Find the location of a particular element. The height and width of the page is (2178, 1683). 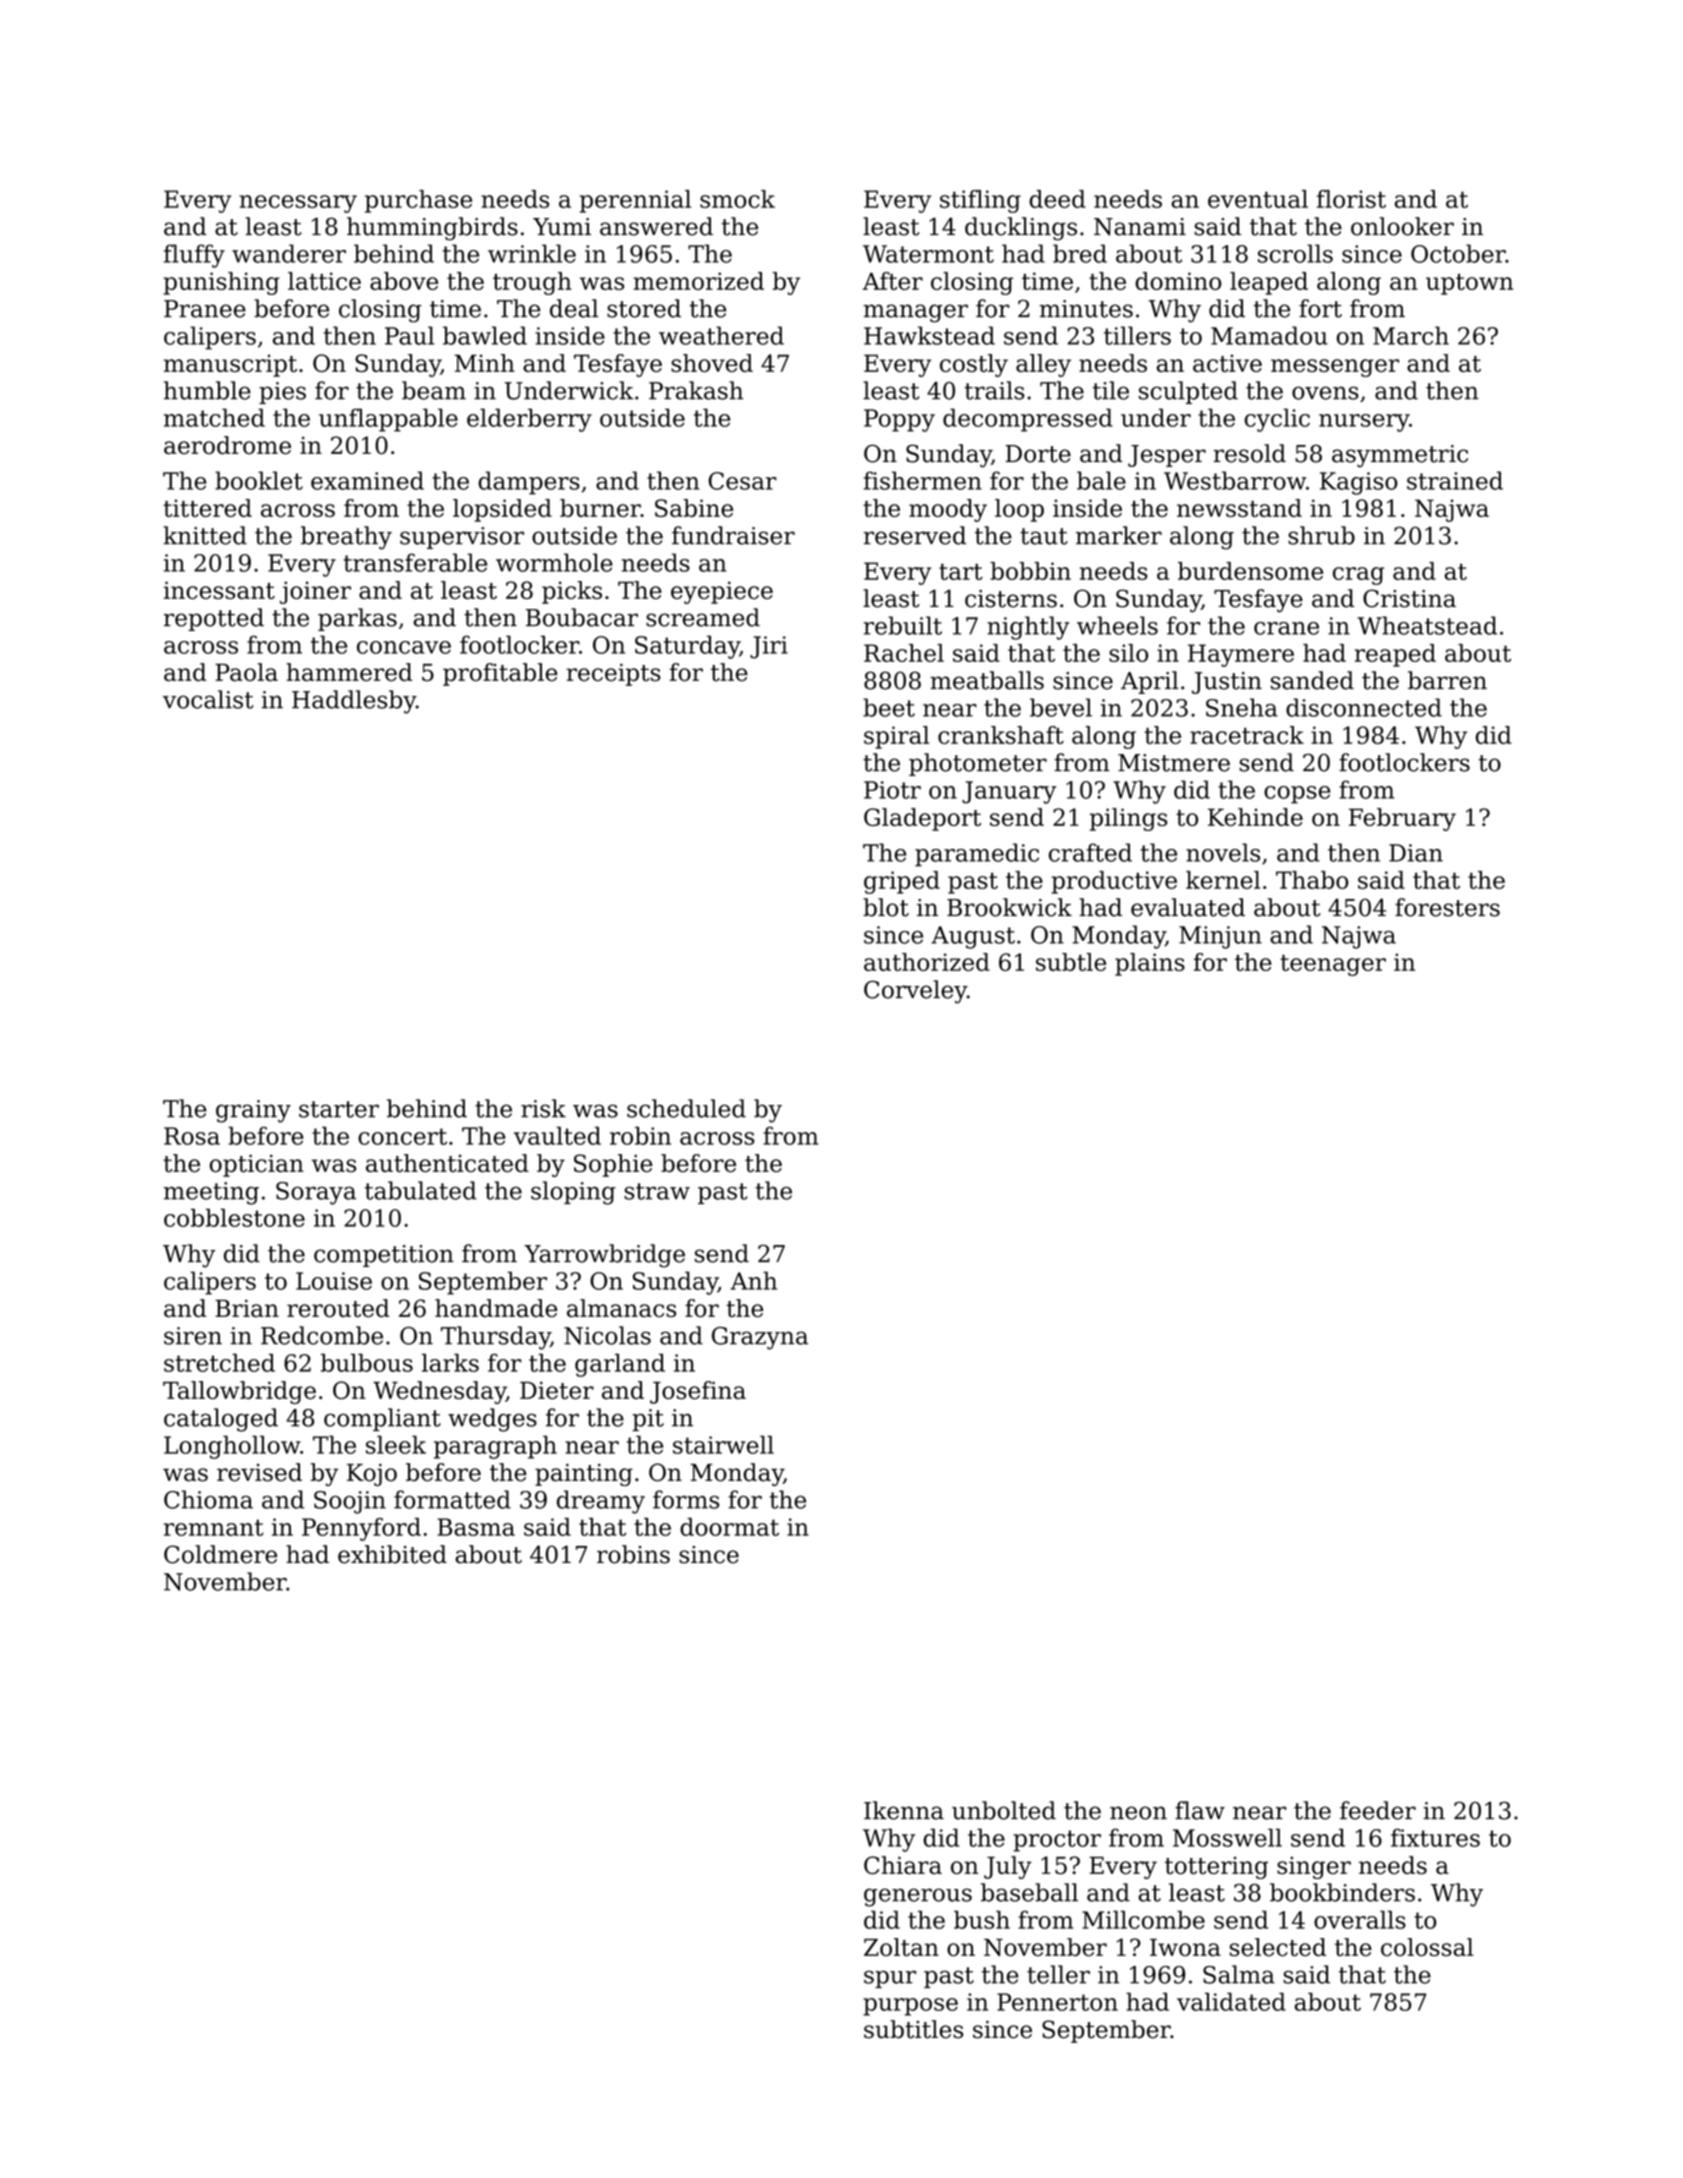

spur is located at coordinates (890, 1979).
